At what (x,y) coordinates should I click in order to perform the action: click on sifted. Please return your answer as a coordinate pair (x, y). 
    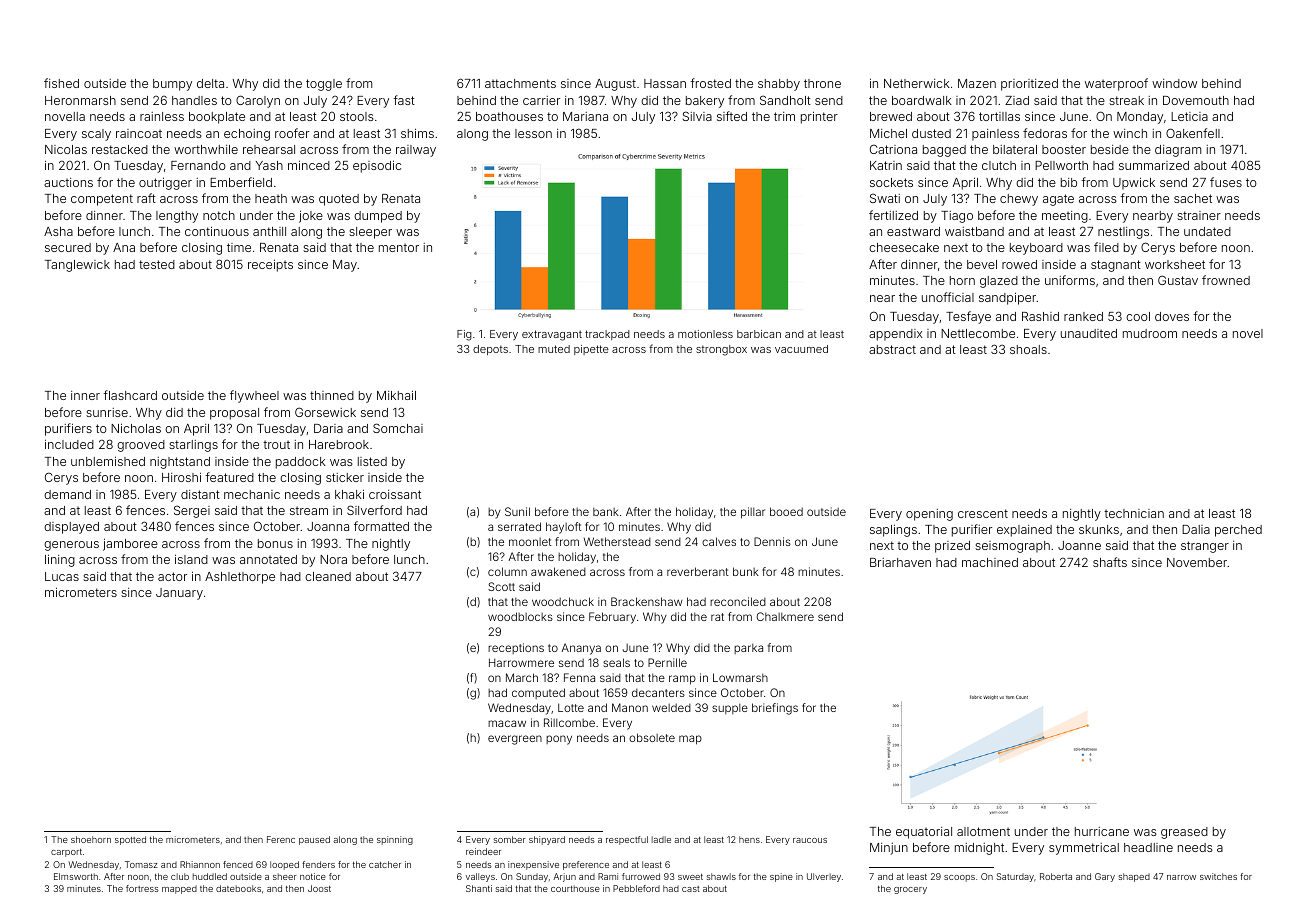
    Looking at the image, I should click on (732, 116).
